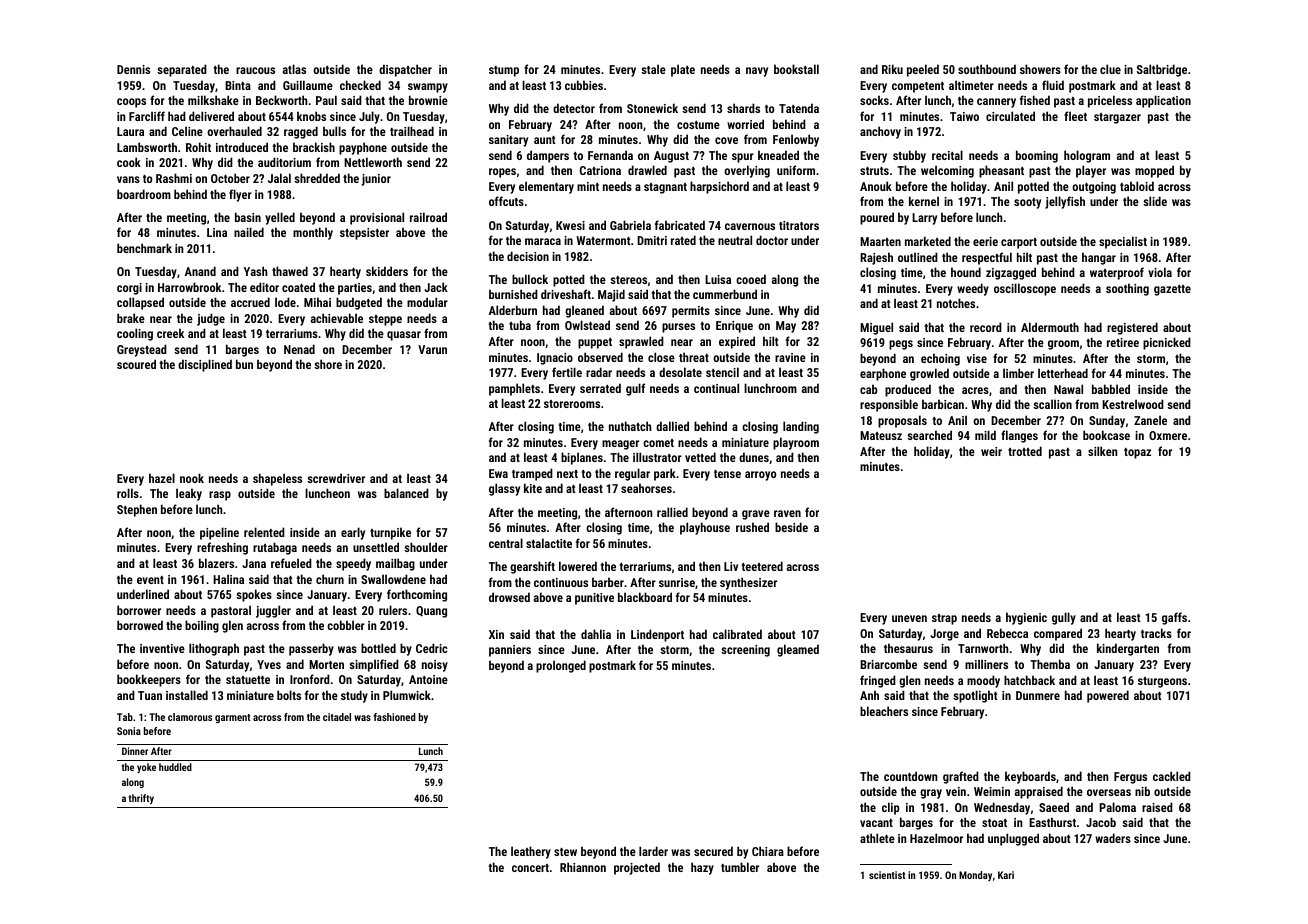 The width and height of the document is (1308, 924). Describe the element at coordinates (1154, 171) in the document. I see `mopped` at that location.
